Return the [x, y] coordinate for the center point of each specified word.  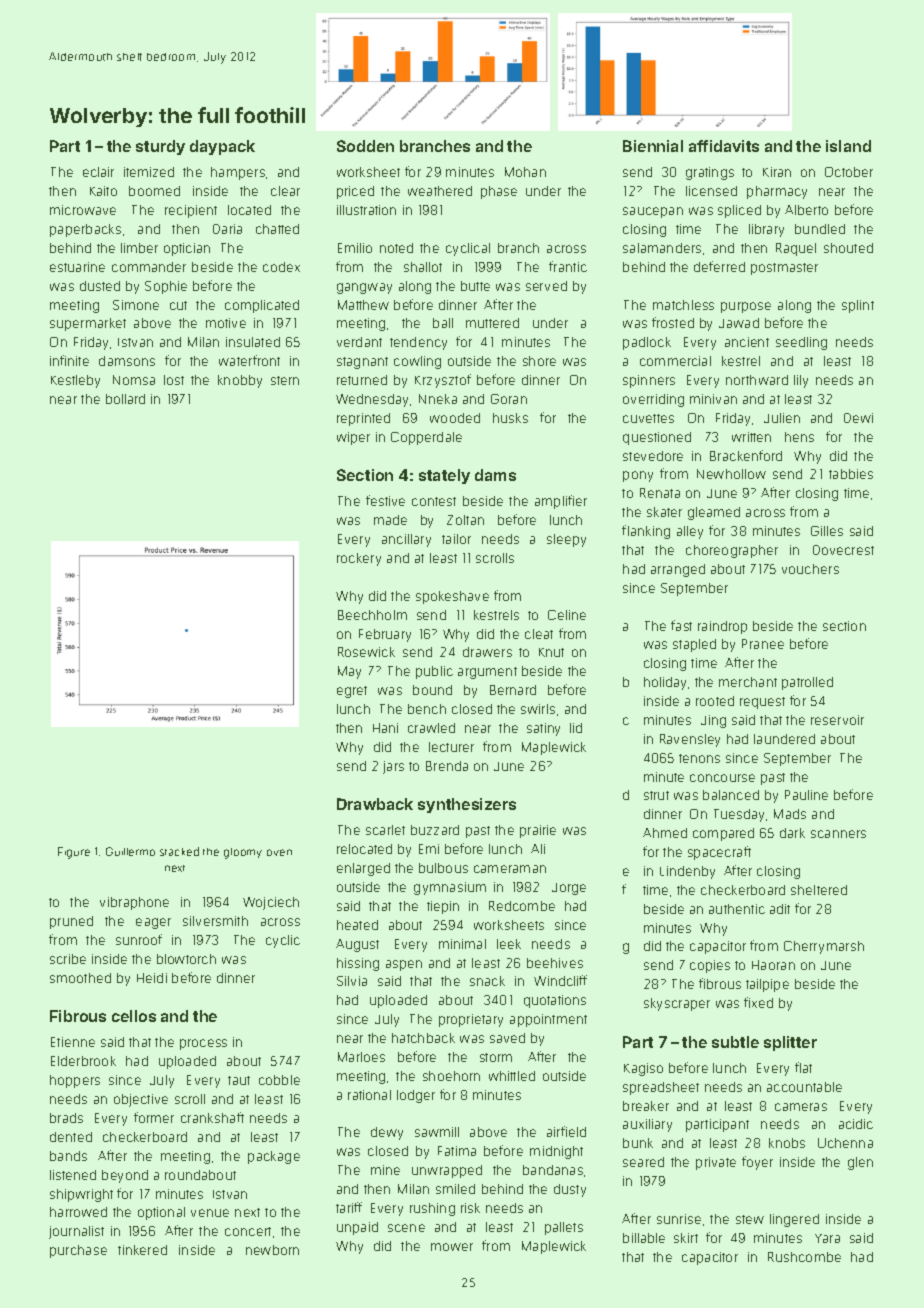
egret [352, 692]
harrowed [78, 1212]
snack [487, 981]
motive [226, 323]
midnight [556, 1152]
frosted [673, 322]
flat [803, 1067]
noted [396, 248]
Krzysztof [443, 381]
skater [664, 512]
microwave [83, 210]
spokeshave [452, 597]
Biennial [653, 146]
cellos [134, 1016]
